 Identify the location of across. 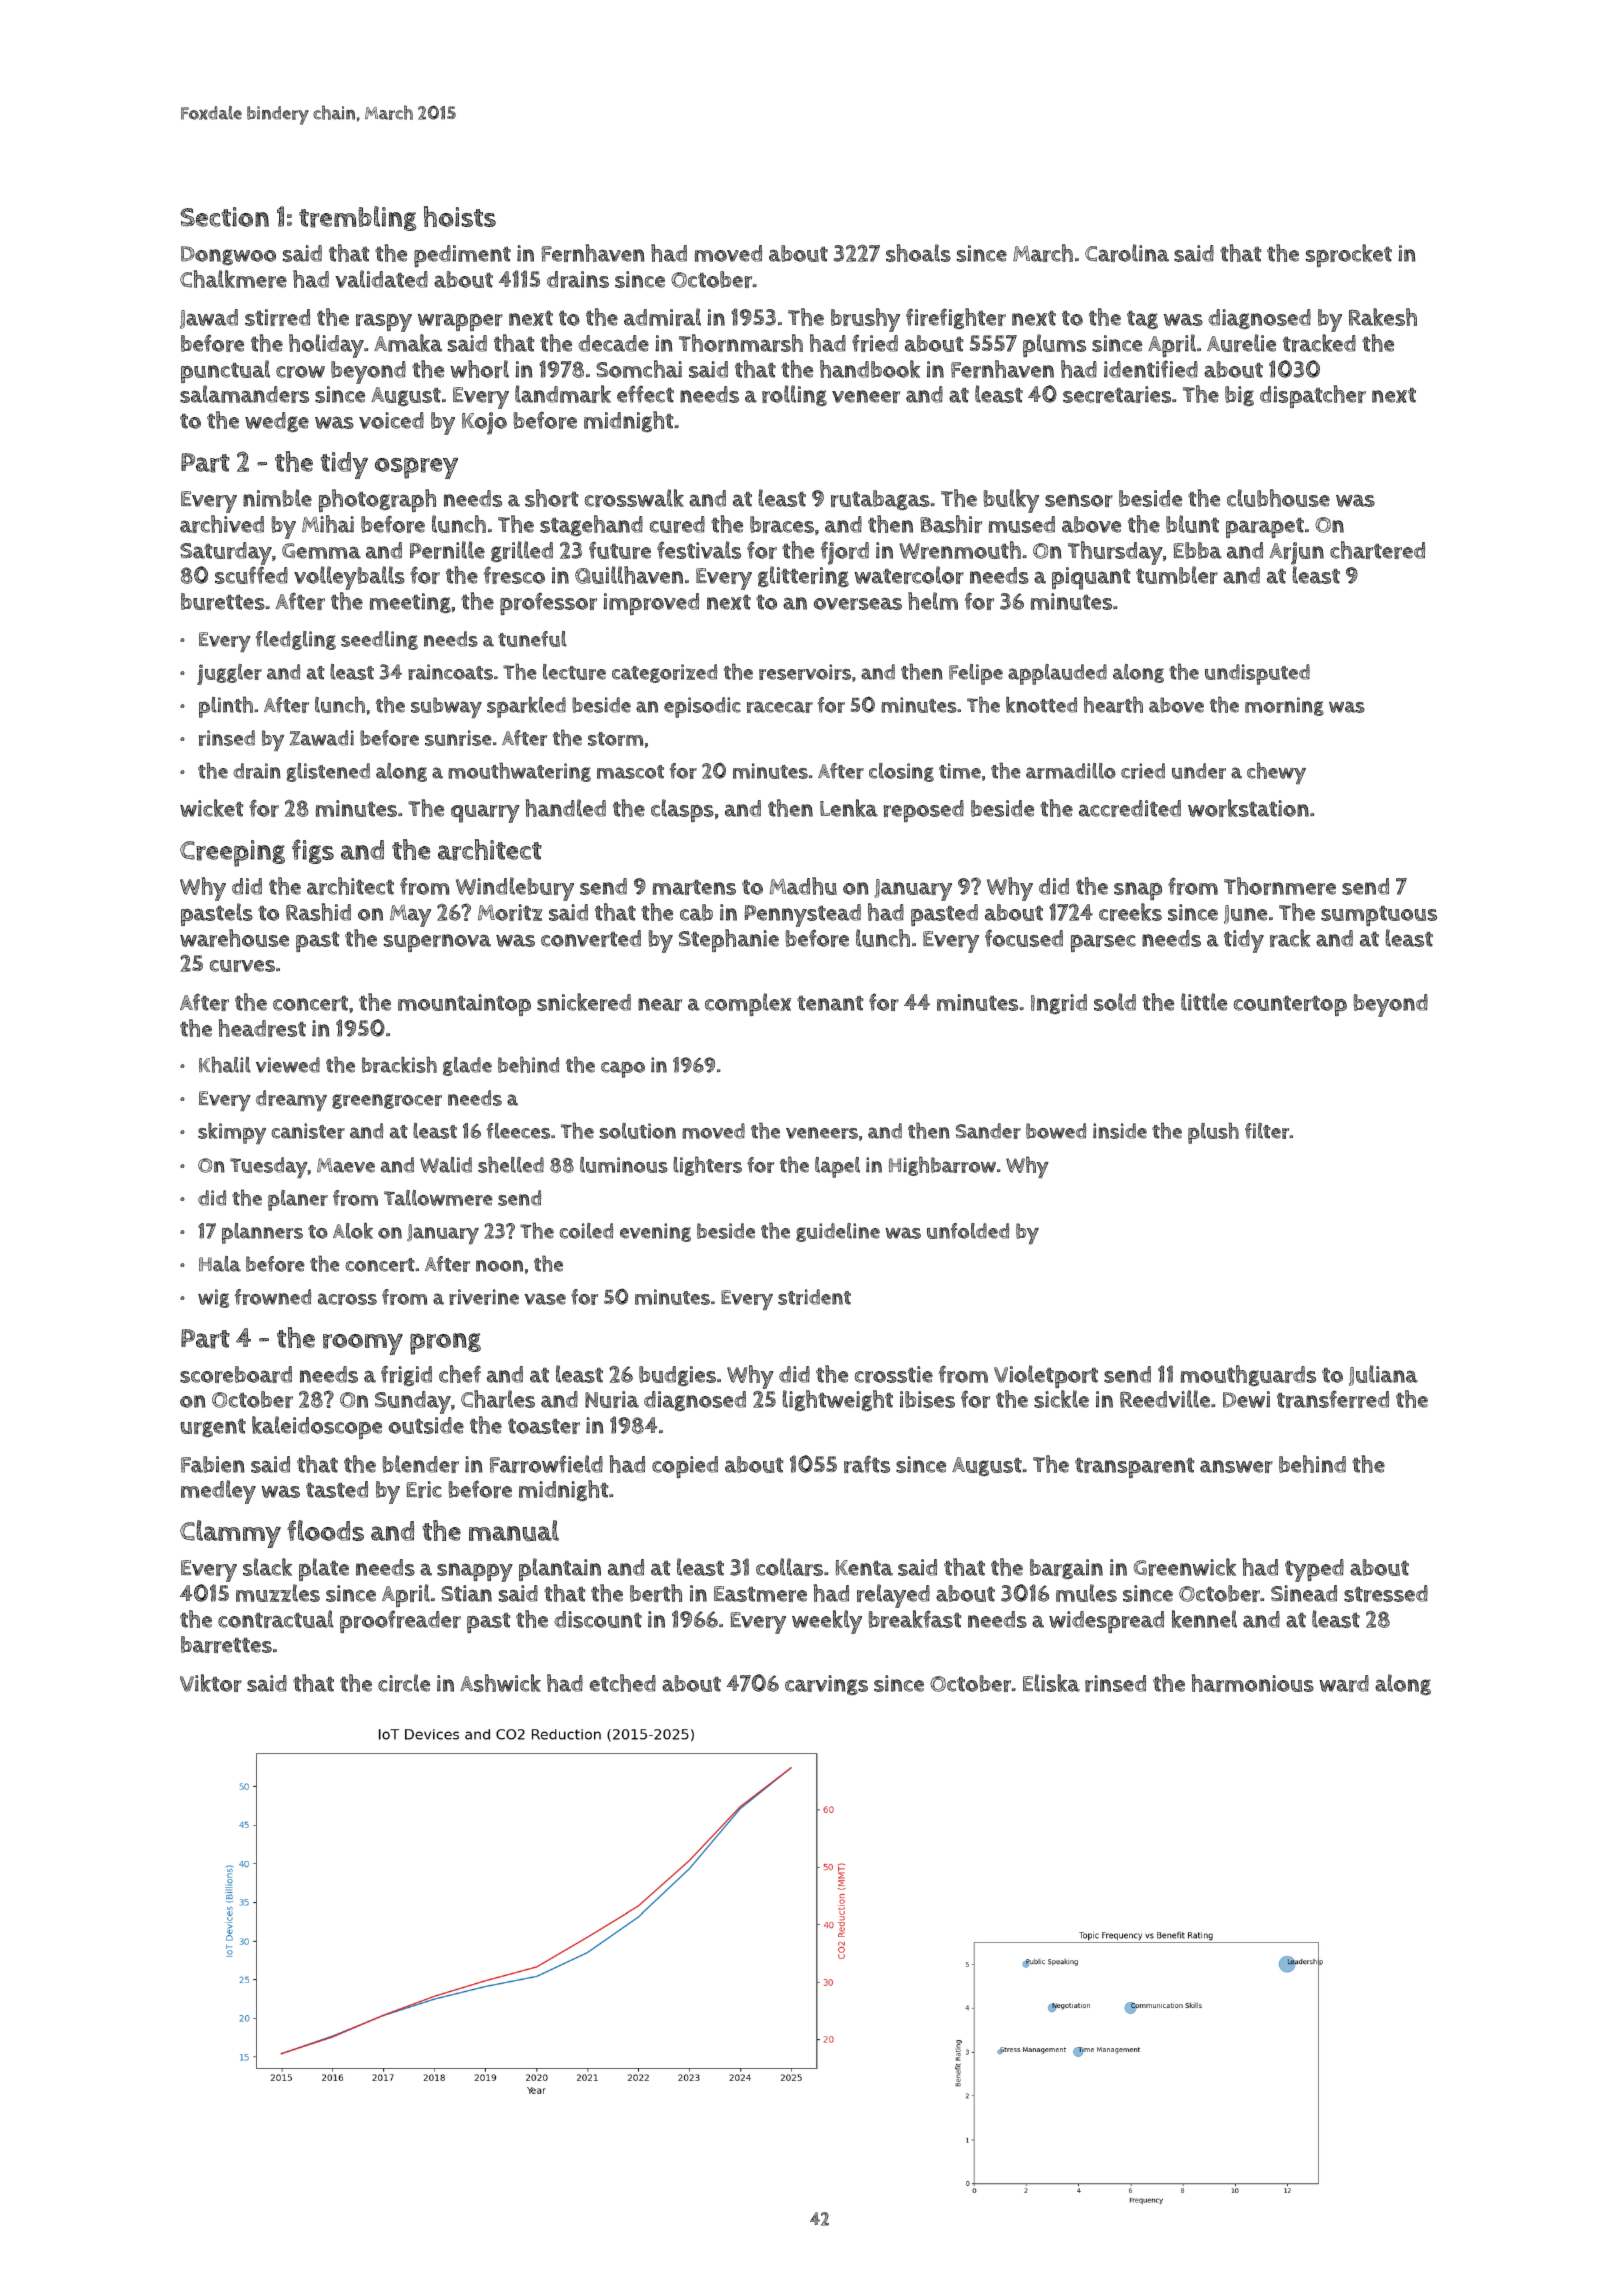
(347, 1299).
